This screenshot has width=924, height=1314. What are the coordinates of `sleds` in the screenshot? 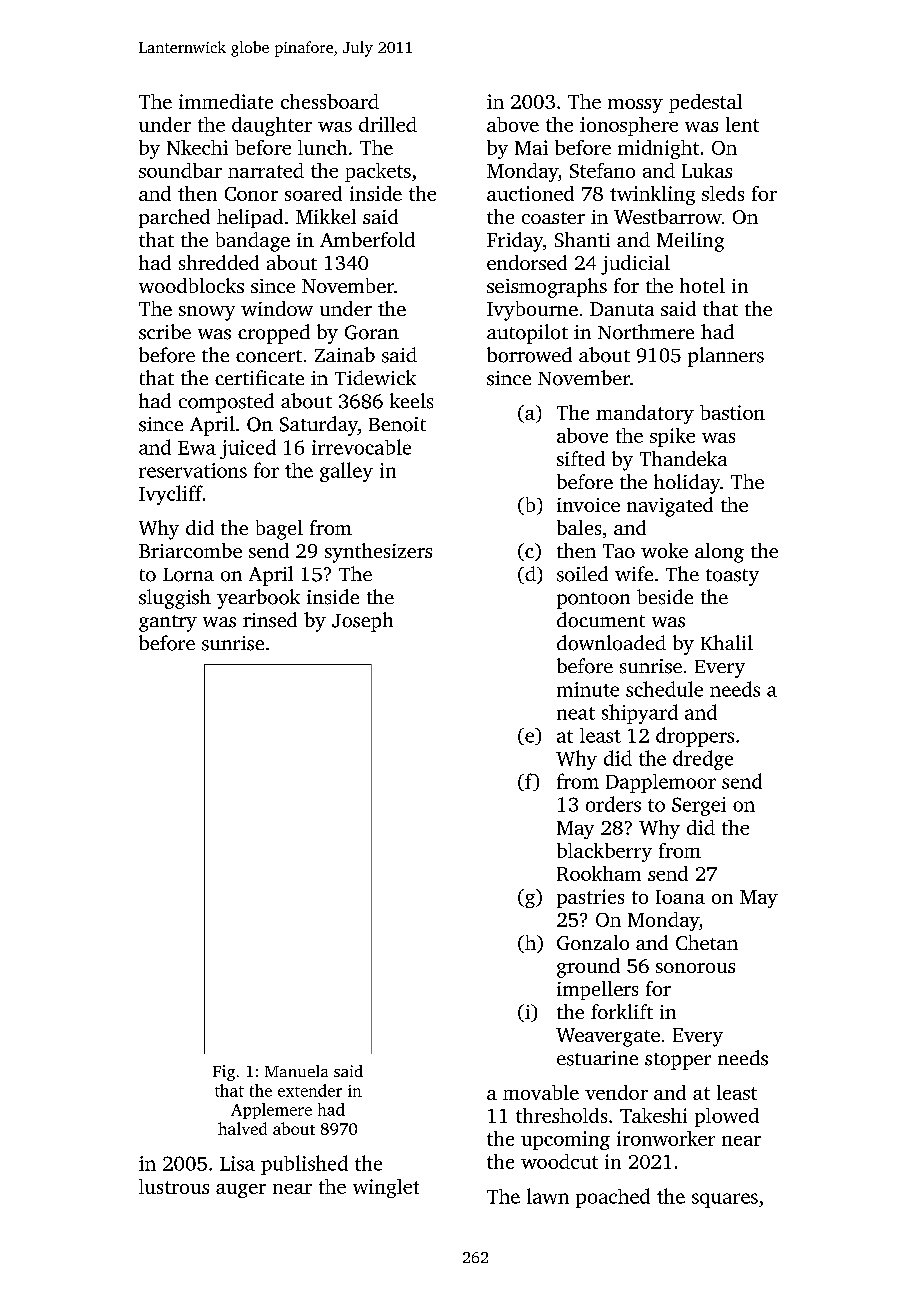 It's located at (723, 193).
